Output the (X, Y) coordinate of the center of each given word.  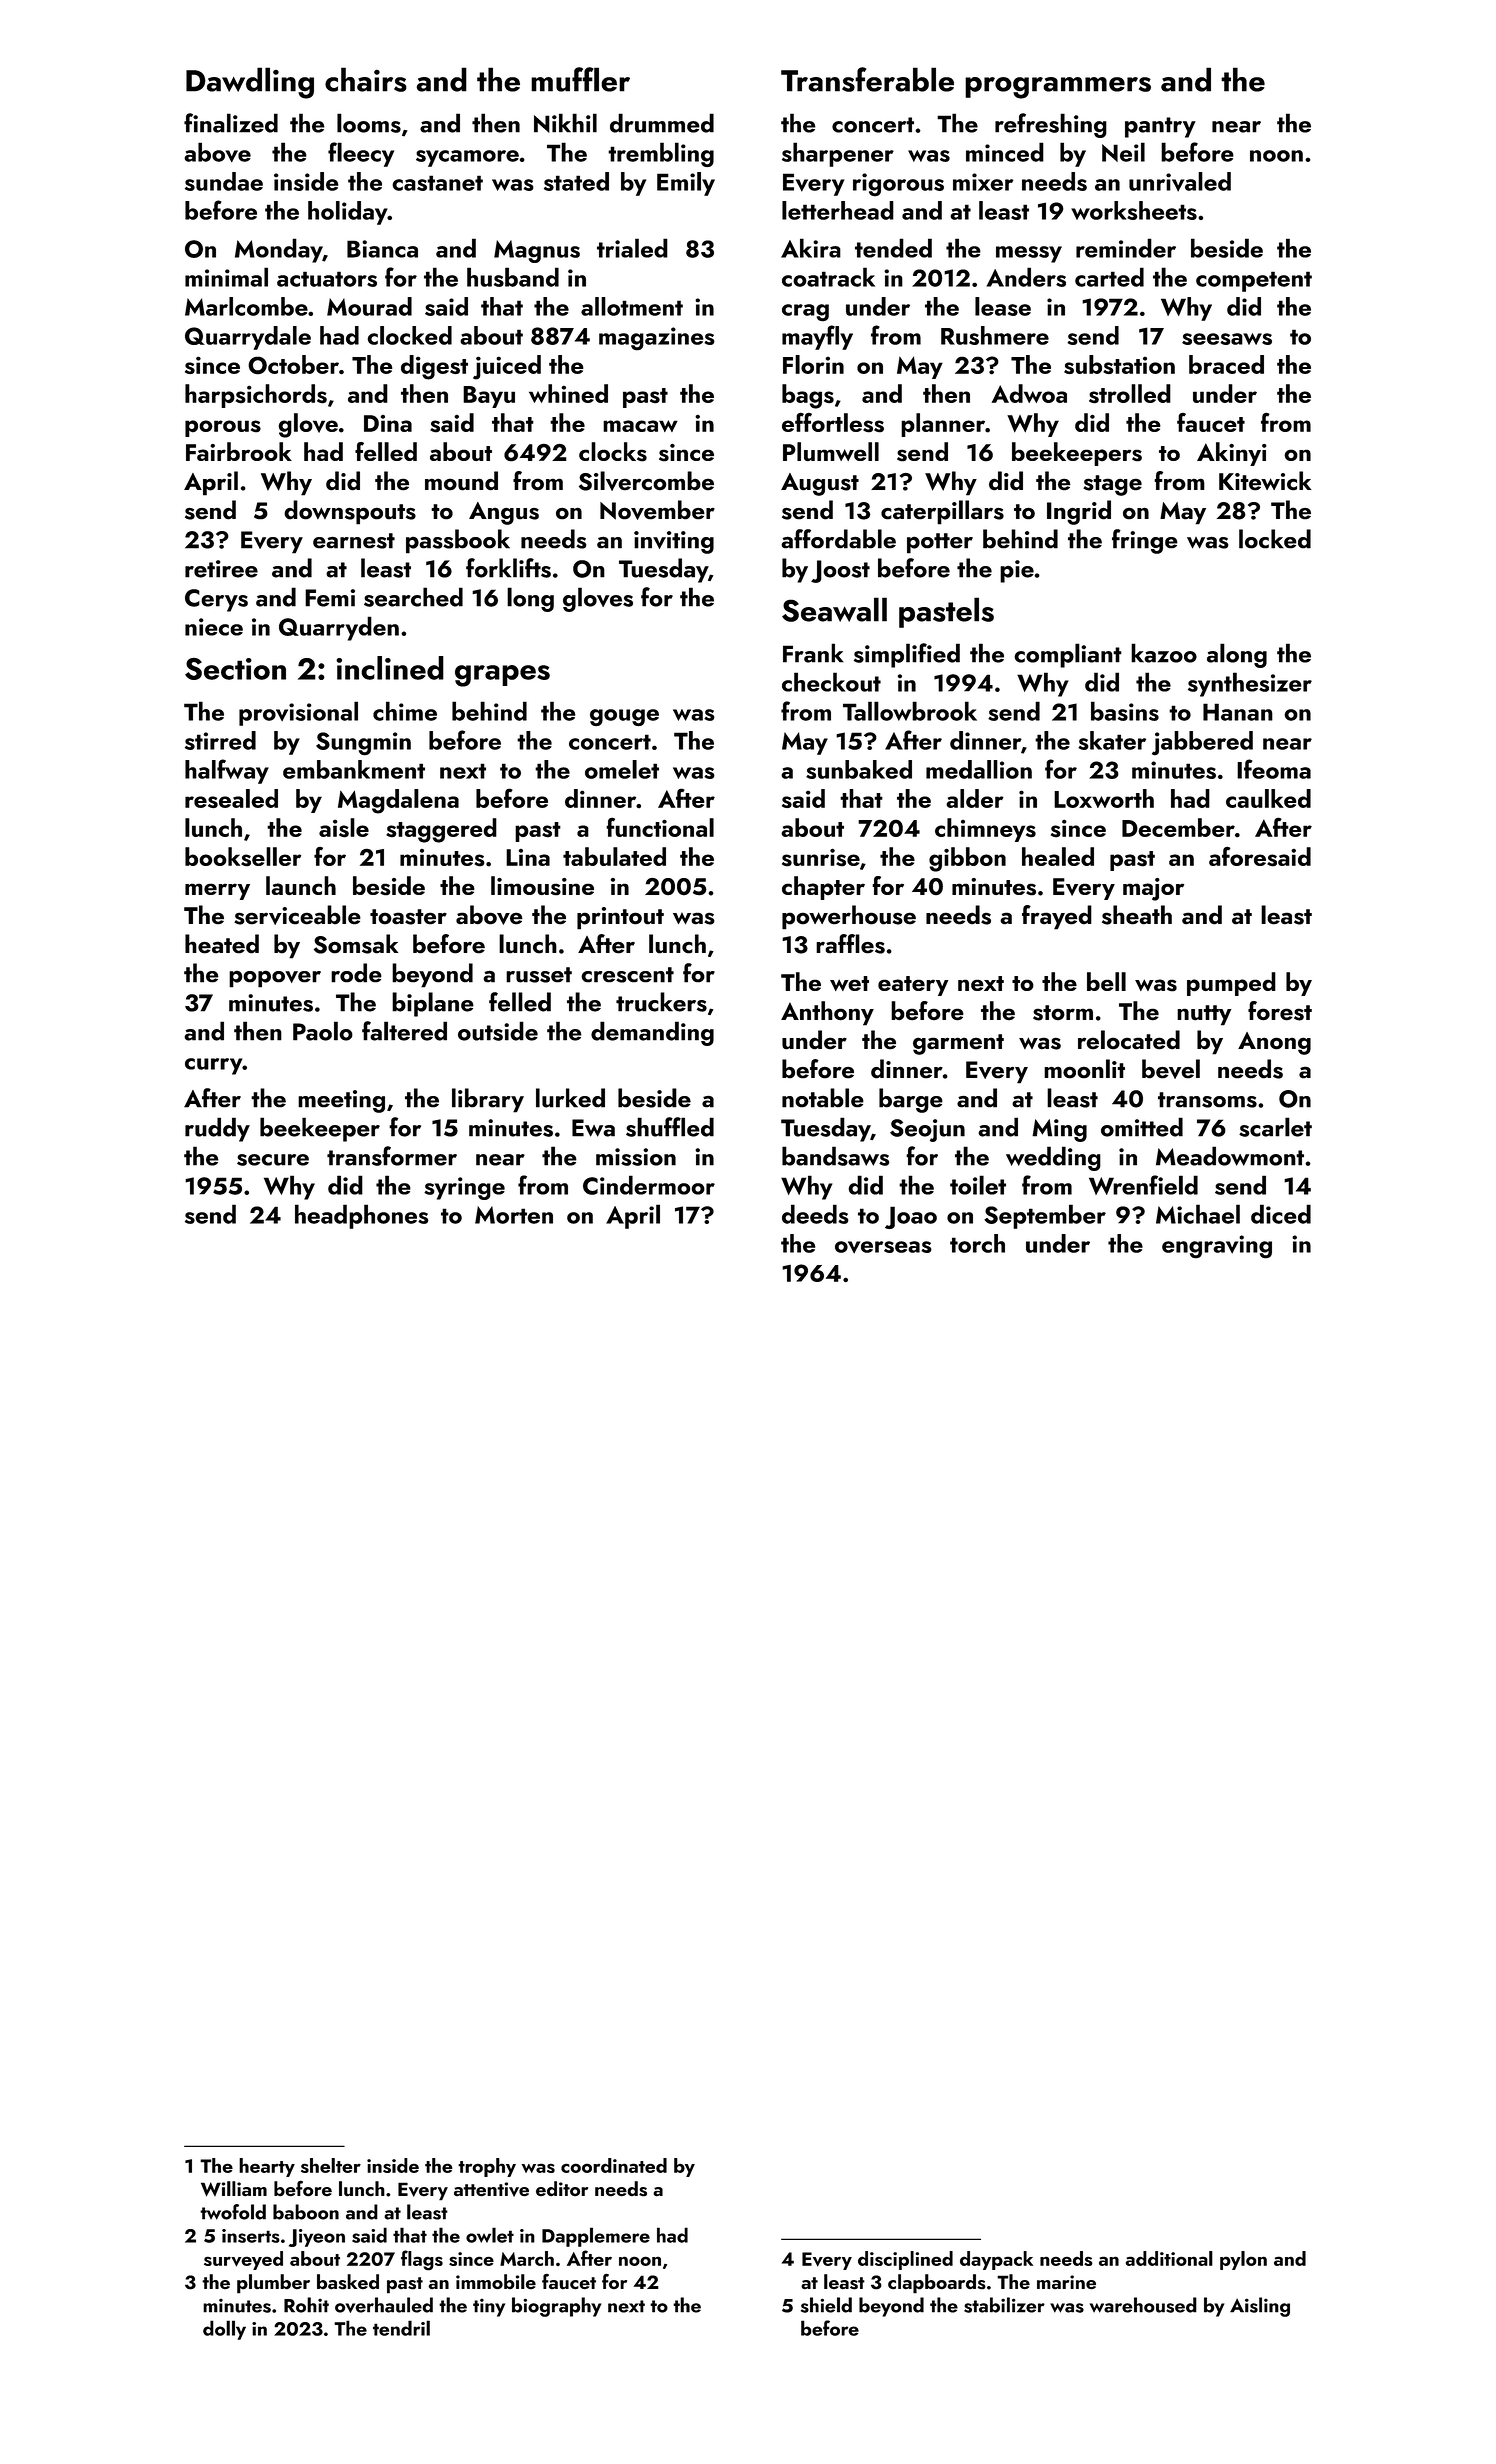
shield (826, 2305)
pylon (1243, 2260)
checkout (831, 682)
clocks (613, 452)
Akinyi (1232, 454)
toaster (408, 917)
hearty (267, 2167)
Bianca (382, 249)
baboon (306, 2212)
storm (1063, 1013)
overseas (883, 1247)
